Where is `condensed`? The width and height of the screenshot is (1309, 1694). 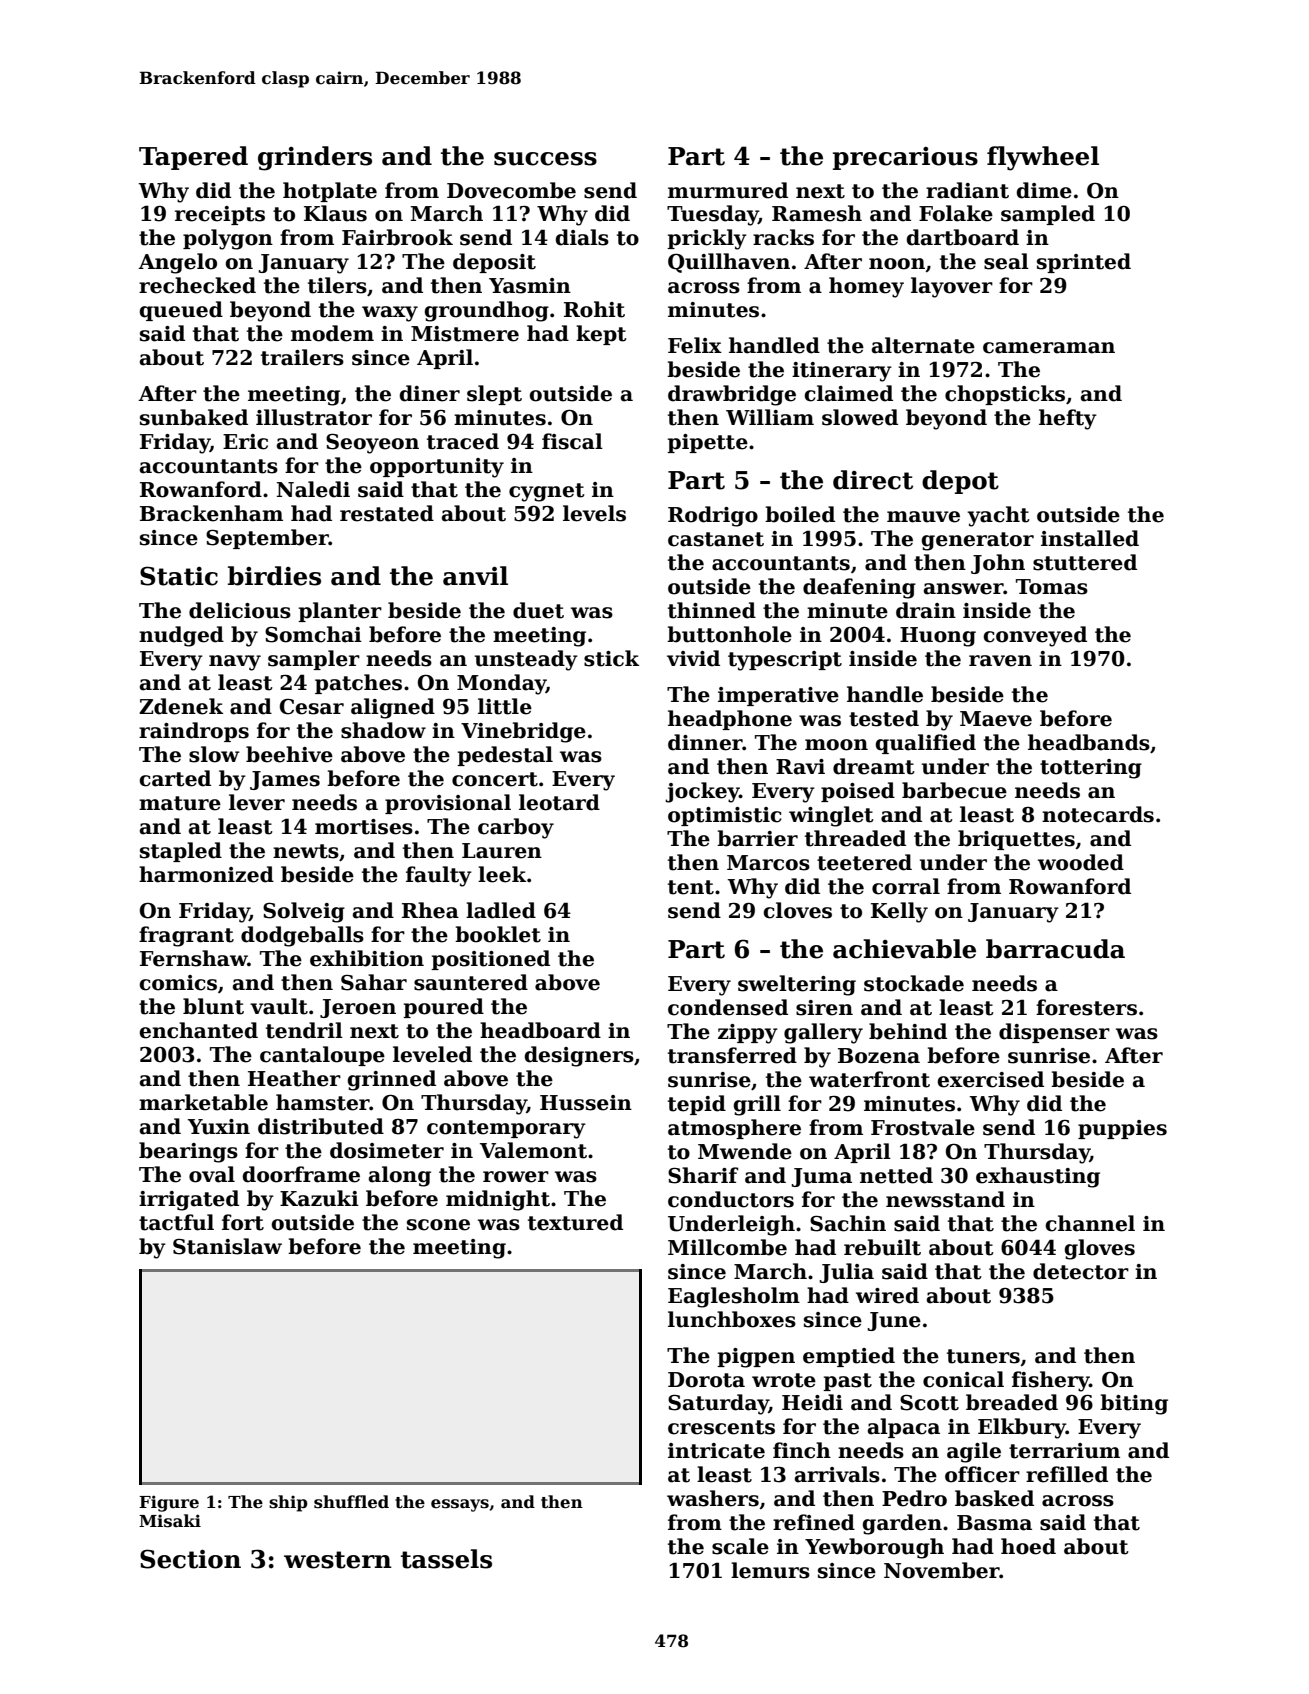
condensed is located at coordinates (728, 1007).
